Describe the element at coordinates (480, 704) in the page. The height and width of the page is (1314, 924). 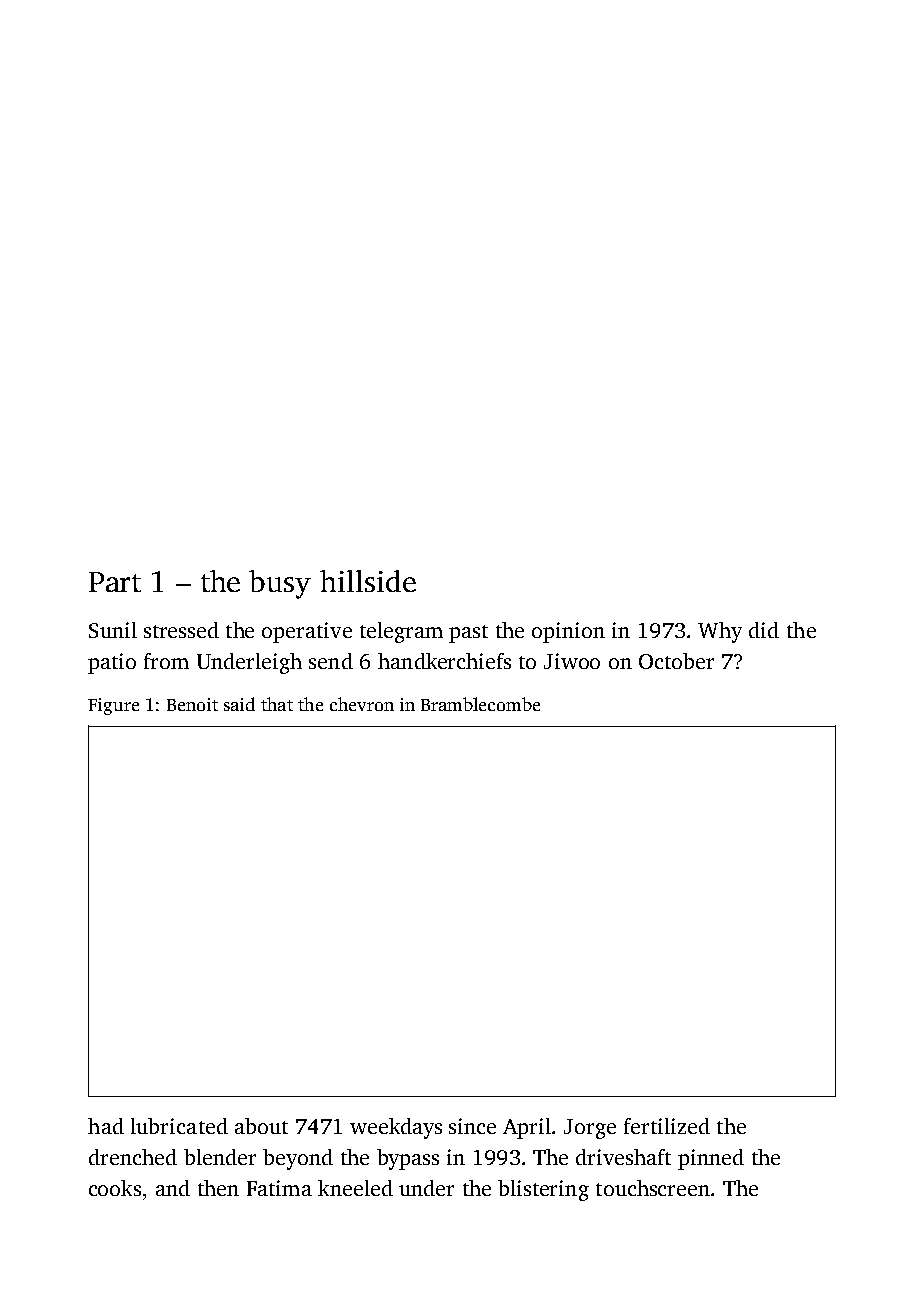
I see `Bramblecombe` at that location.
